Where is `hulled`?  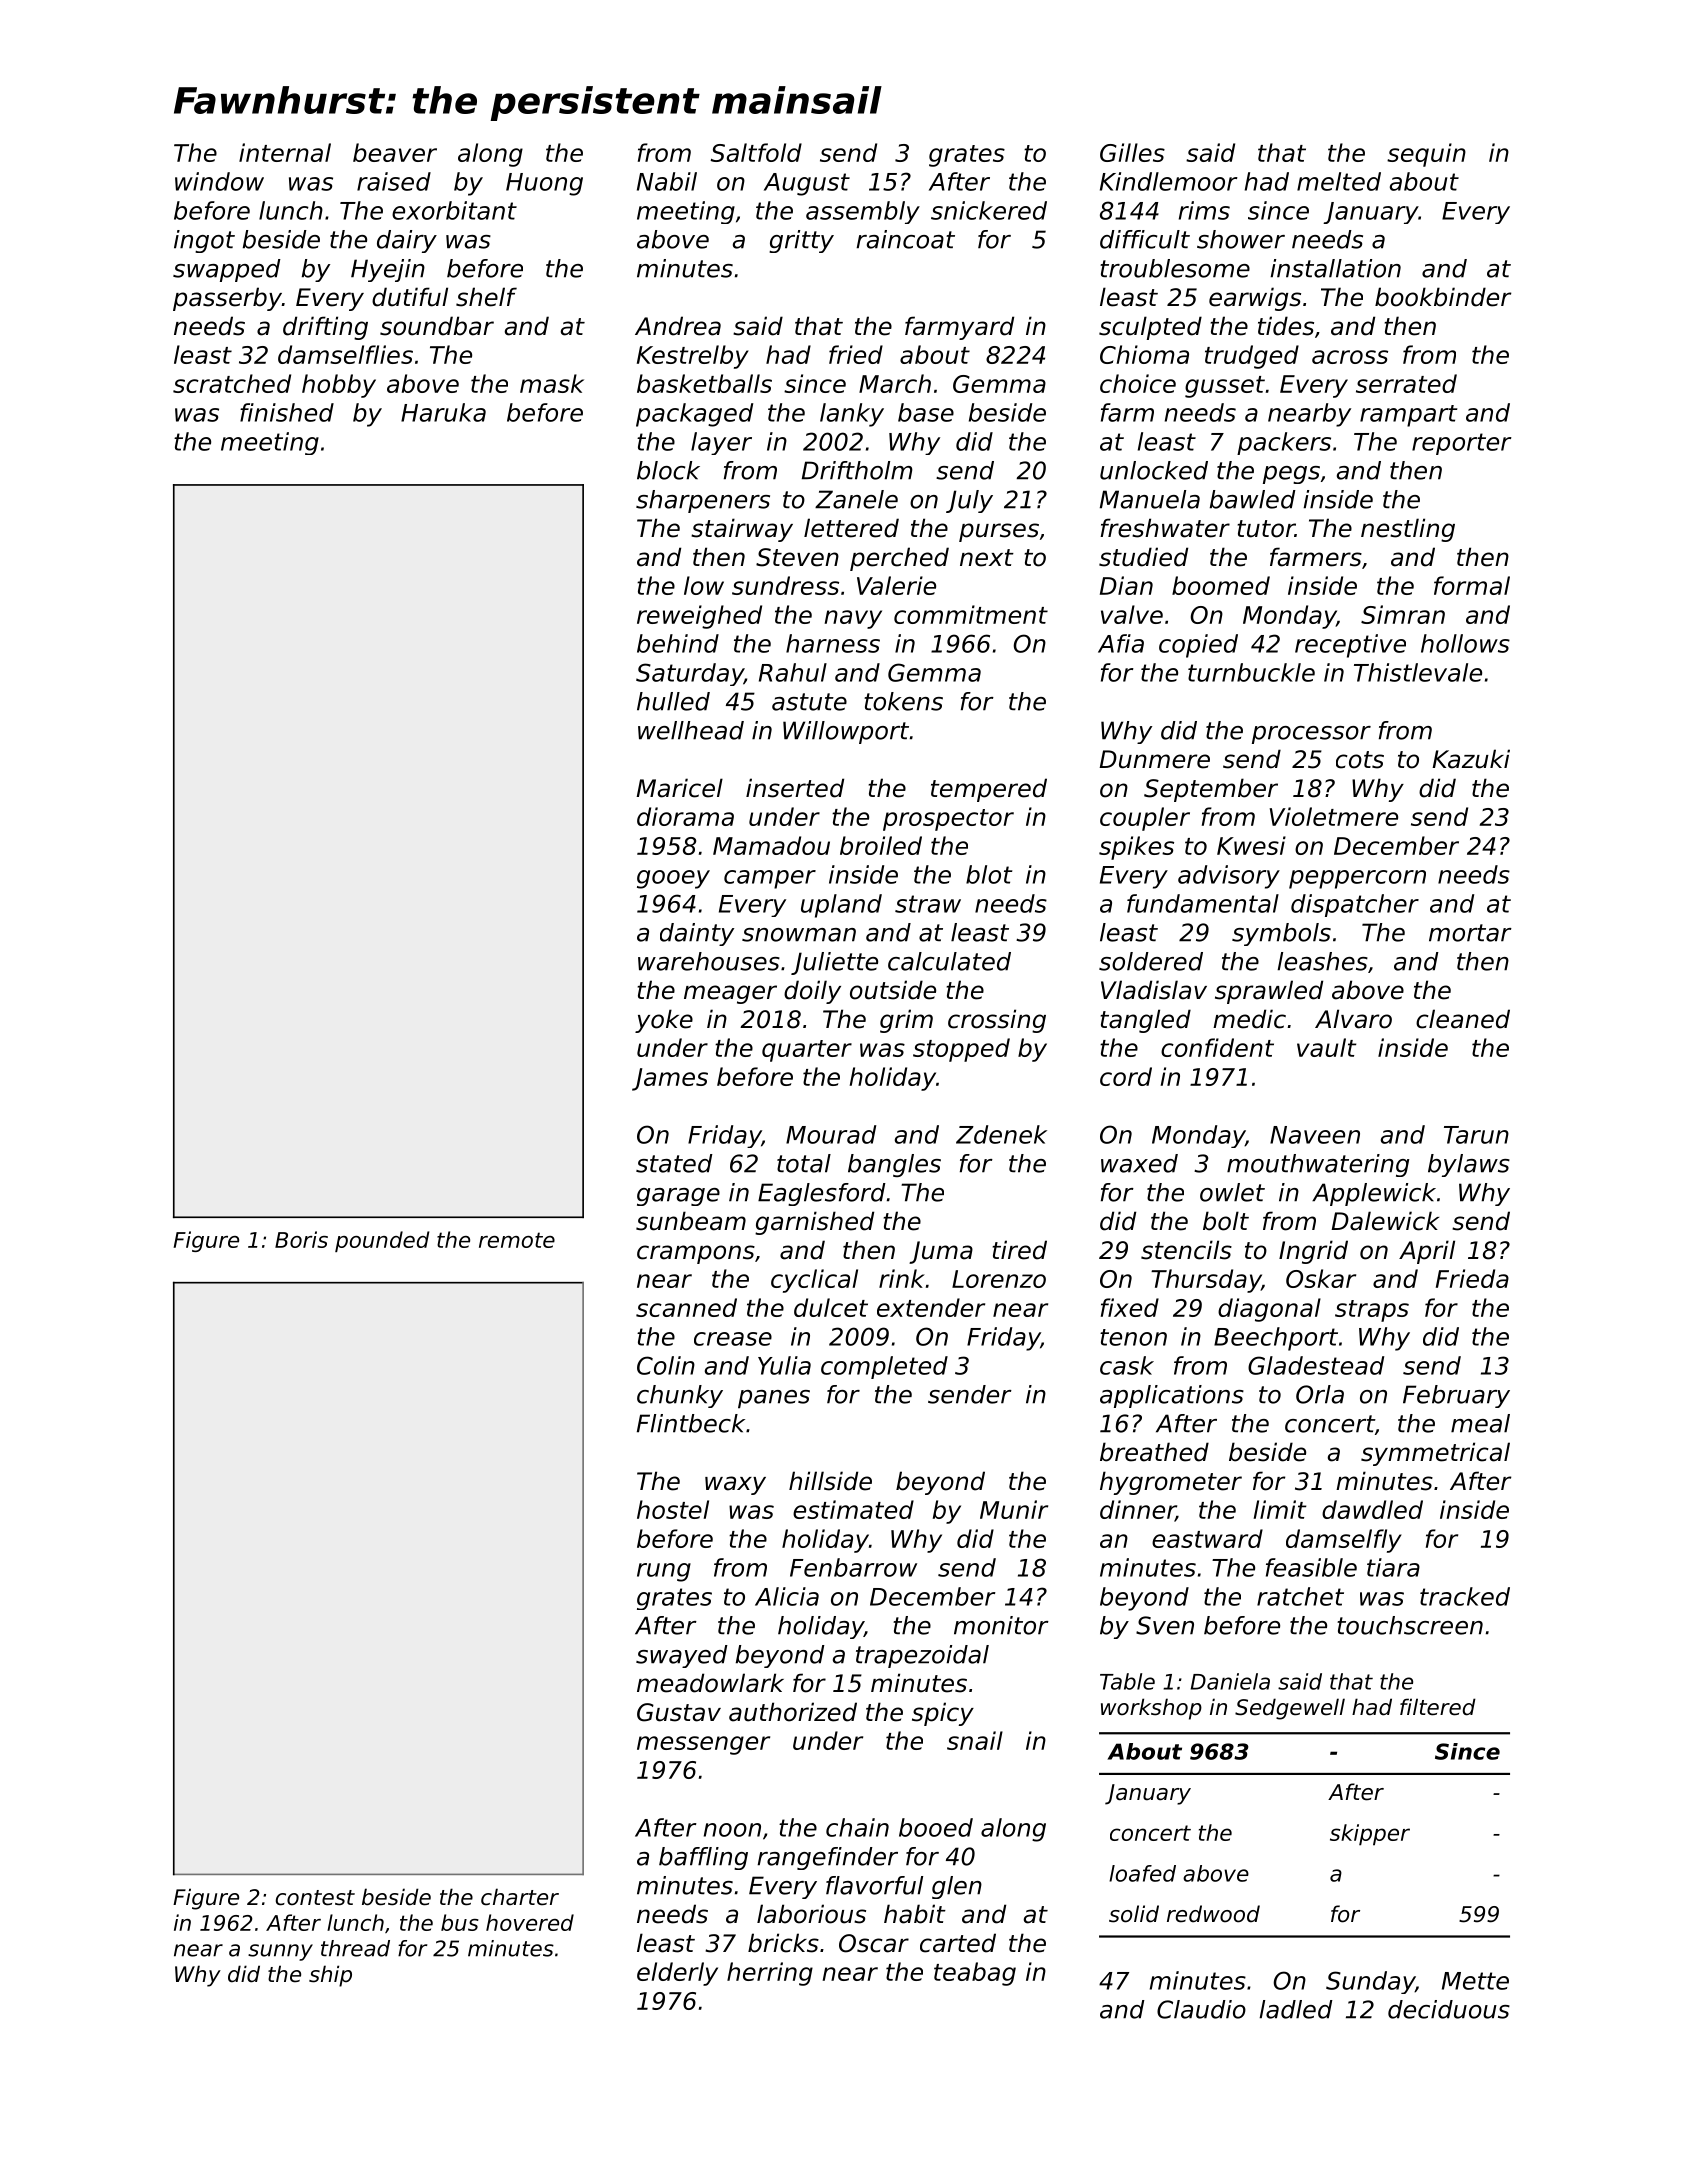 hulled is located at coordinates (673, 701).
